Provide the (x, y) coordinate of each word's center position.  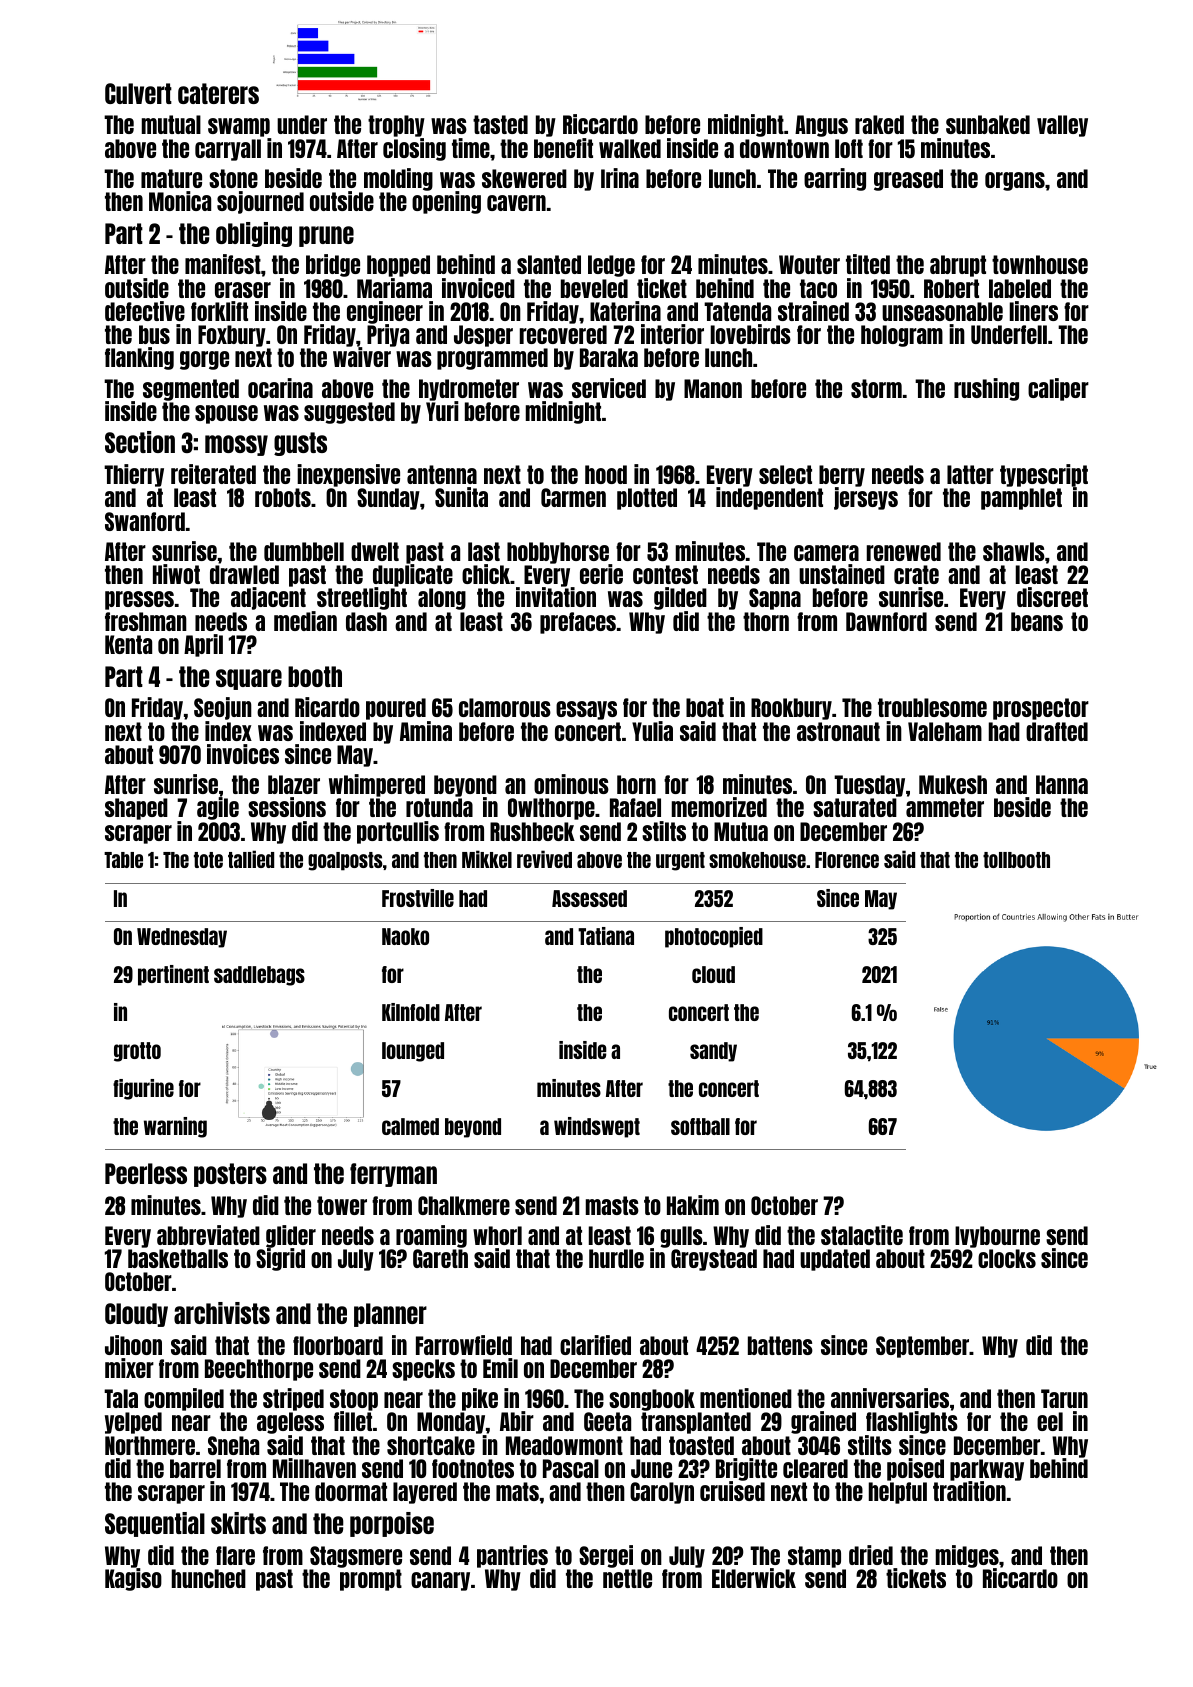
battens (780, 1345)
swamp (239, 127)
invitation (556, 597)
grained (823, 1422)
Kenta (128, 644)
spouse (226, 414)
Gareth (440, 1258)
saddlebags (259, 976)
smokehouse (757, 860)
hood (606, 474)
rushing (986, 389)
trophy (396, 126)
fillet (353, 1421)
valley (1062, 126)
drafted (1057, 731)
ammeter (945, 807)
